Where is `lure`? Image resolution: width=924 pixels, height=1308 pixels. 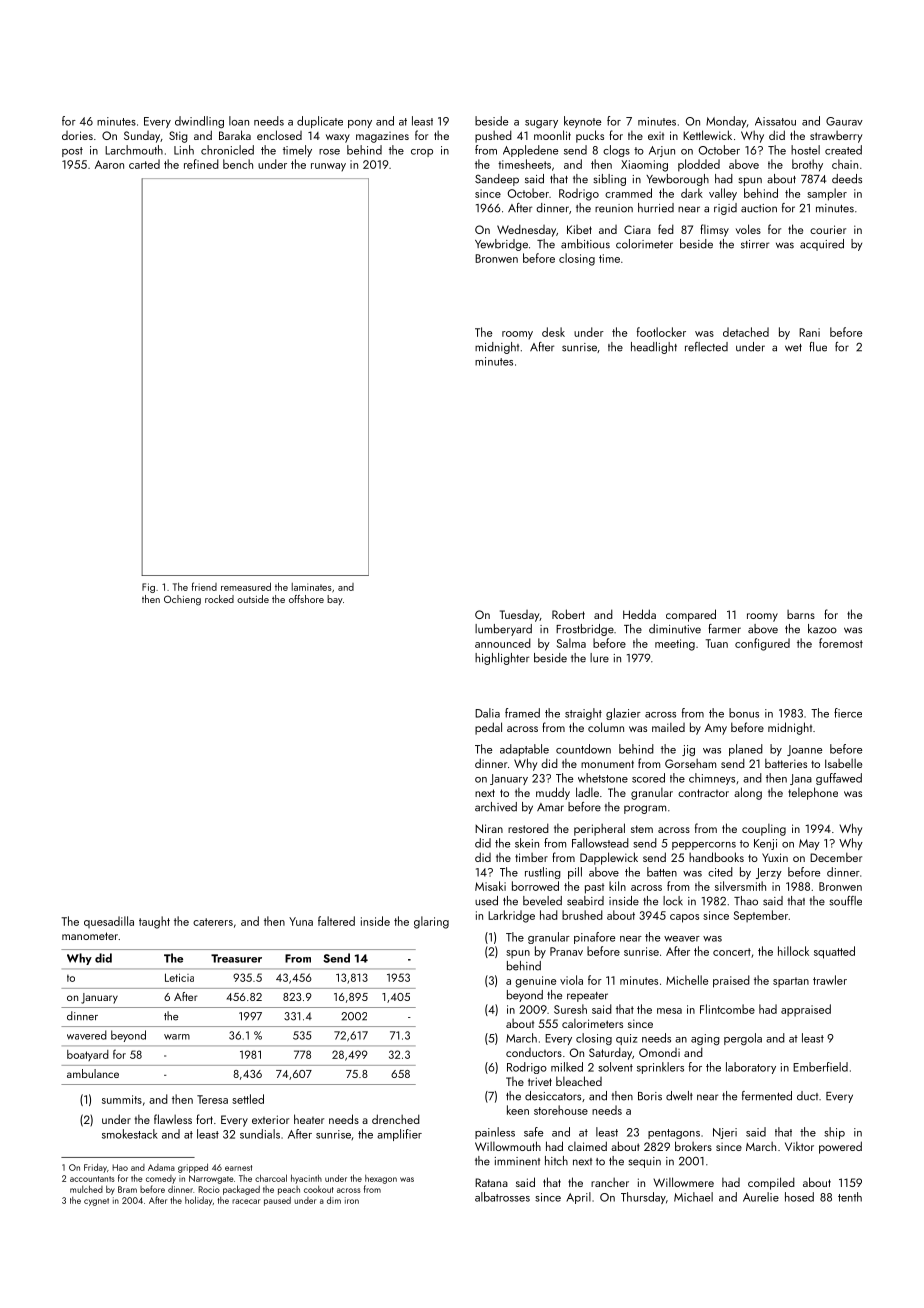 lure is located at coordinates (599, 658).
